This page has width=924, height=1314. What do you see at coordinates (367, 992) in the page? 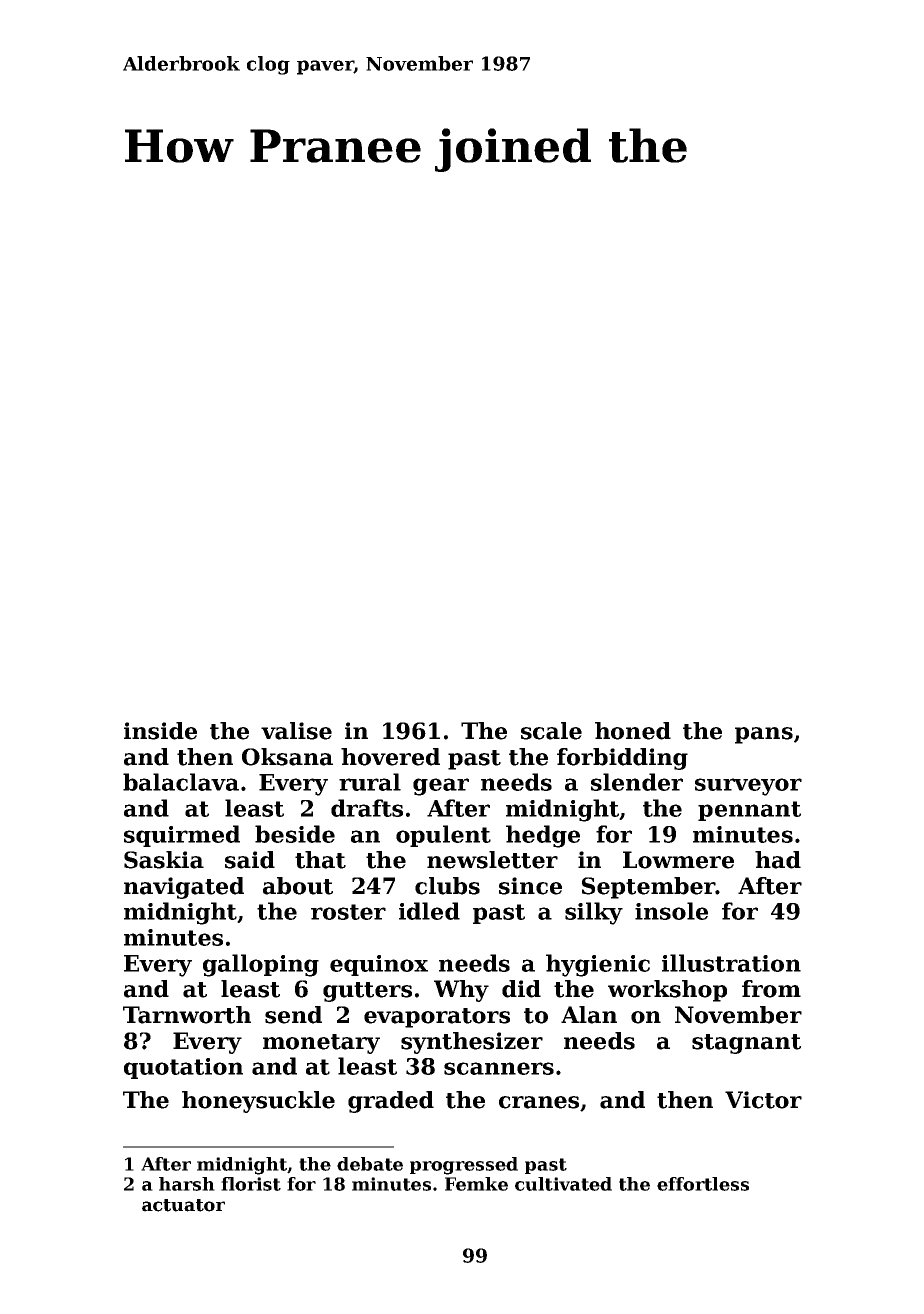
I see `gutters` at bounding box center [367, 992].
